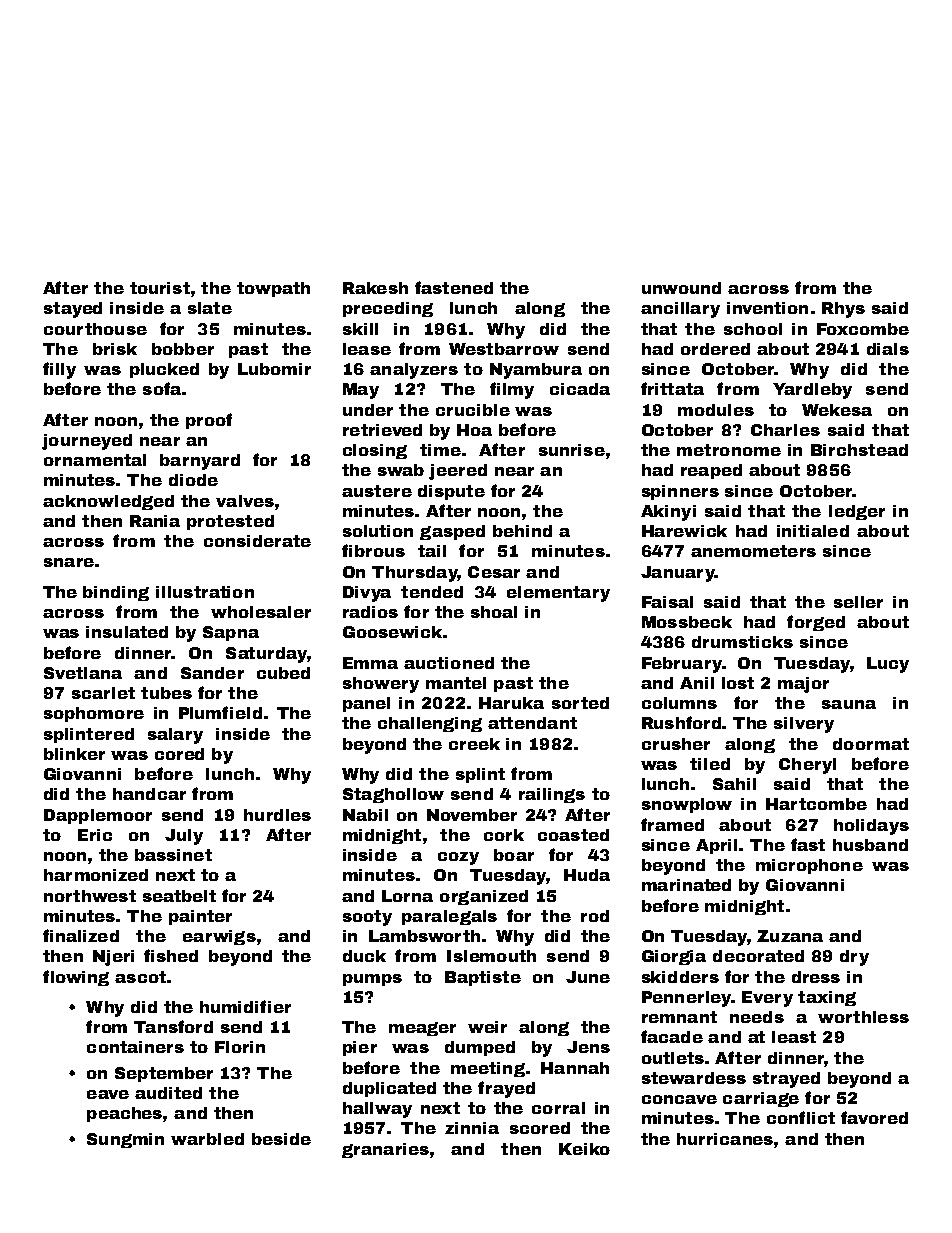 The width and height of the image is (952, 1233). What do you see at coordinates (385, 1150) in the image?
I see `granaries` at bounding box center [385, 1150].
